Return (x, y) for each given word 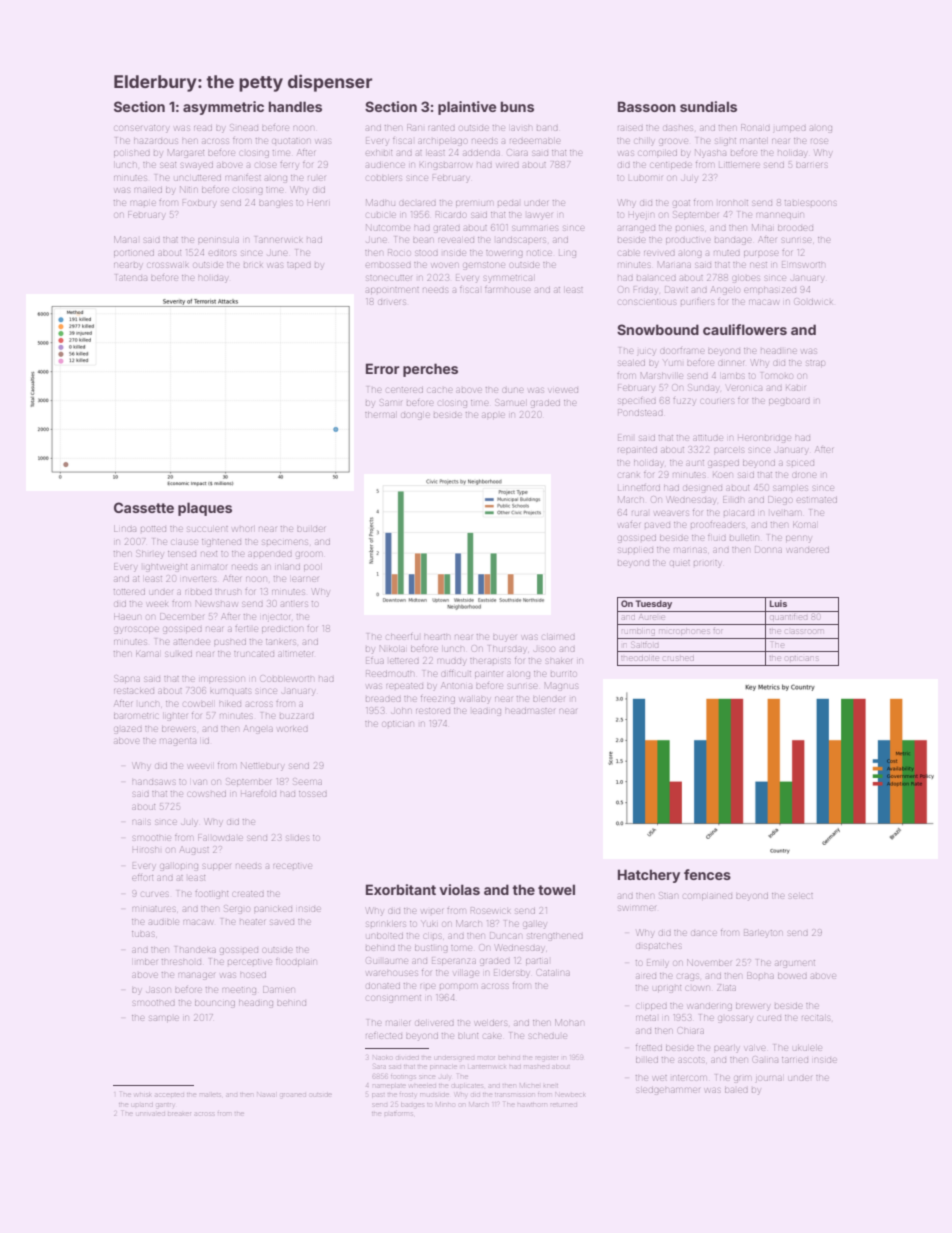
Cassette (144, 507)
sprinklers (386, 924)
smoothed (154, 1003)
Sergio (237, 909)
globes (746, 279)
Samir (391, 402)
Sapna (128, 678)
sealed (631, 363)
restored (433, 711)
